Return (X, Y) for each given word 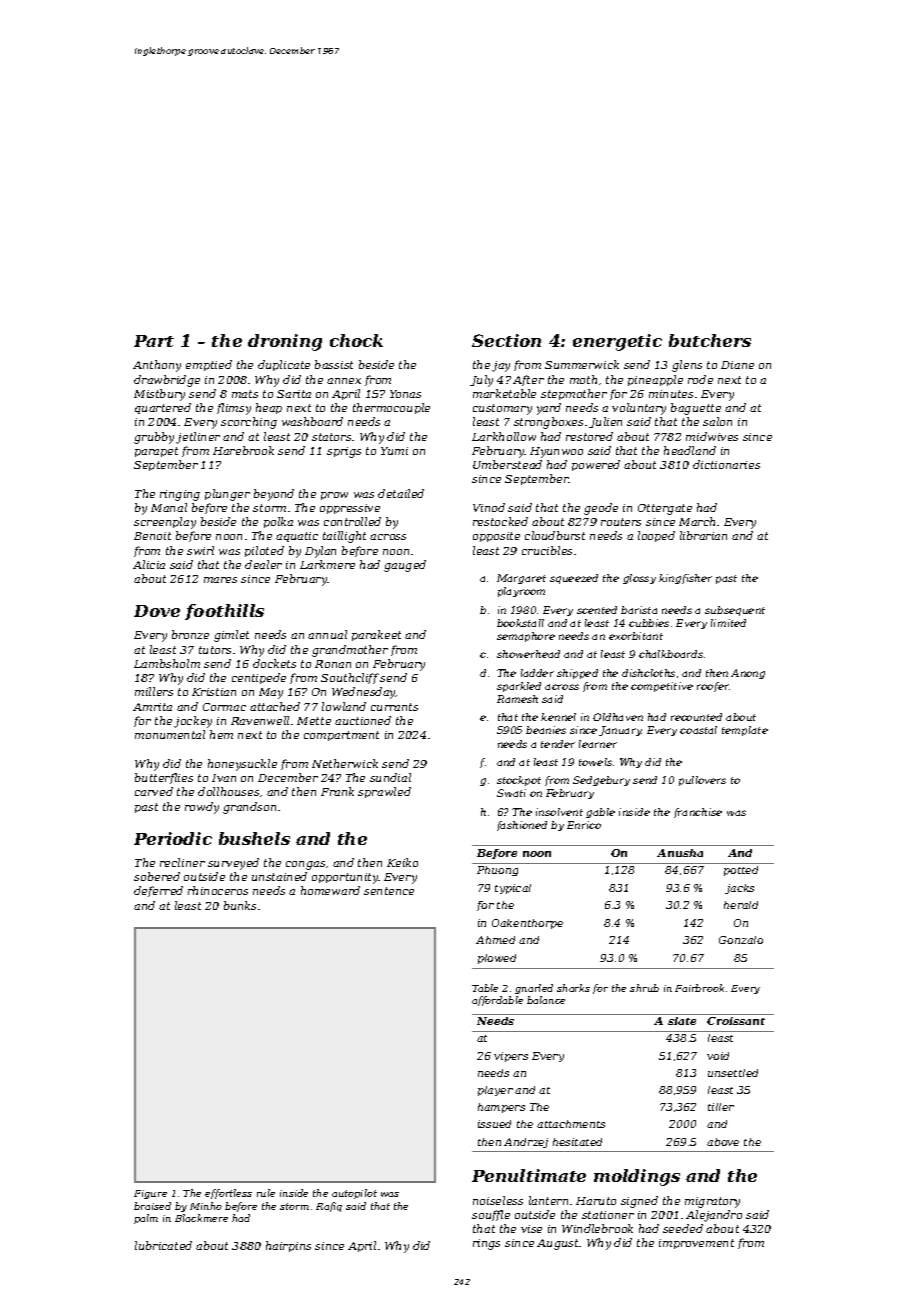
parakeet (376, 635)
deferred (158, 891)
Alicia (149, 564)
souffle (491, 1215)
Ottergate (665, 509)
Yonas (405, 394)
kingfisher (685, 579)
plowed (497, 959)
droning (285, 342)
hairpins (288, 1246)
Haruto (596, 1201)
